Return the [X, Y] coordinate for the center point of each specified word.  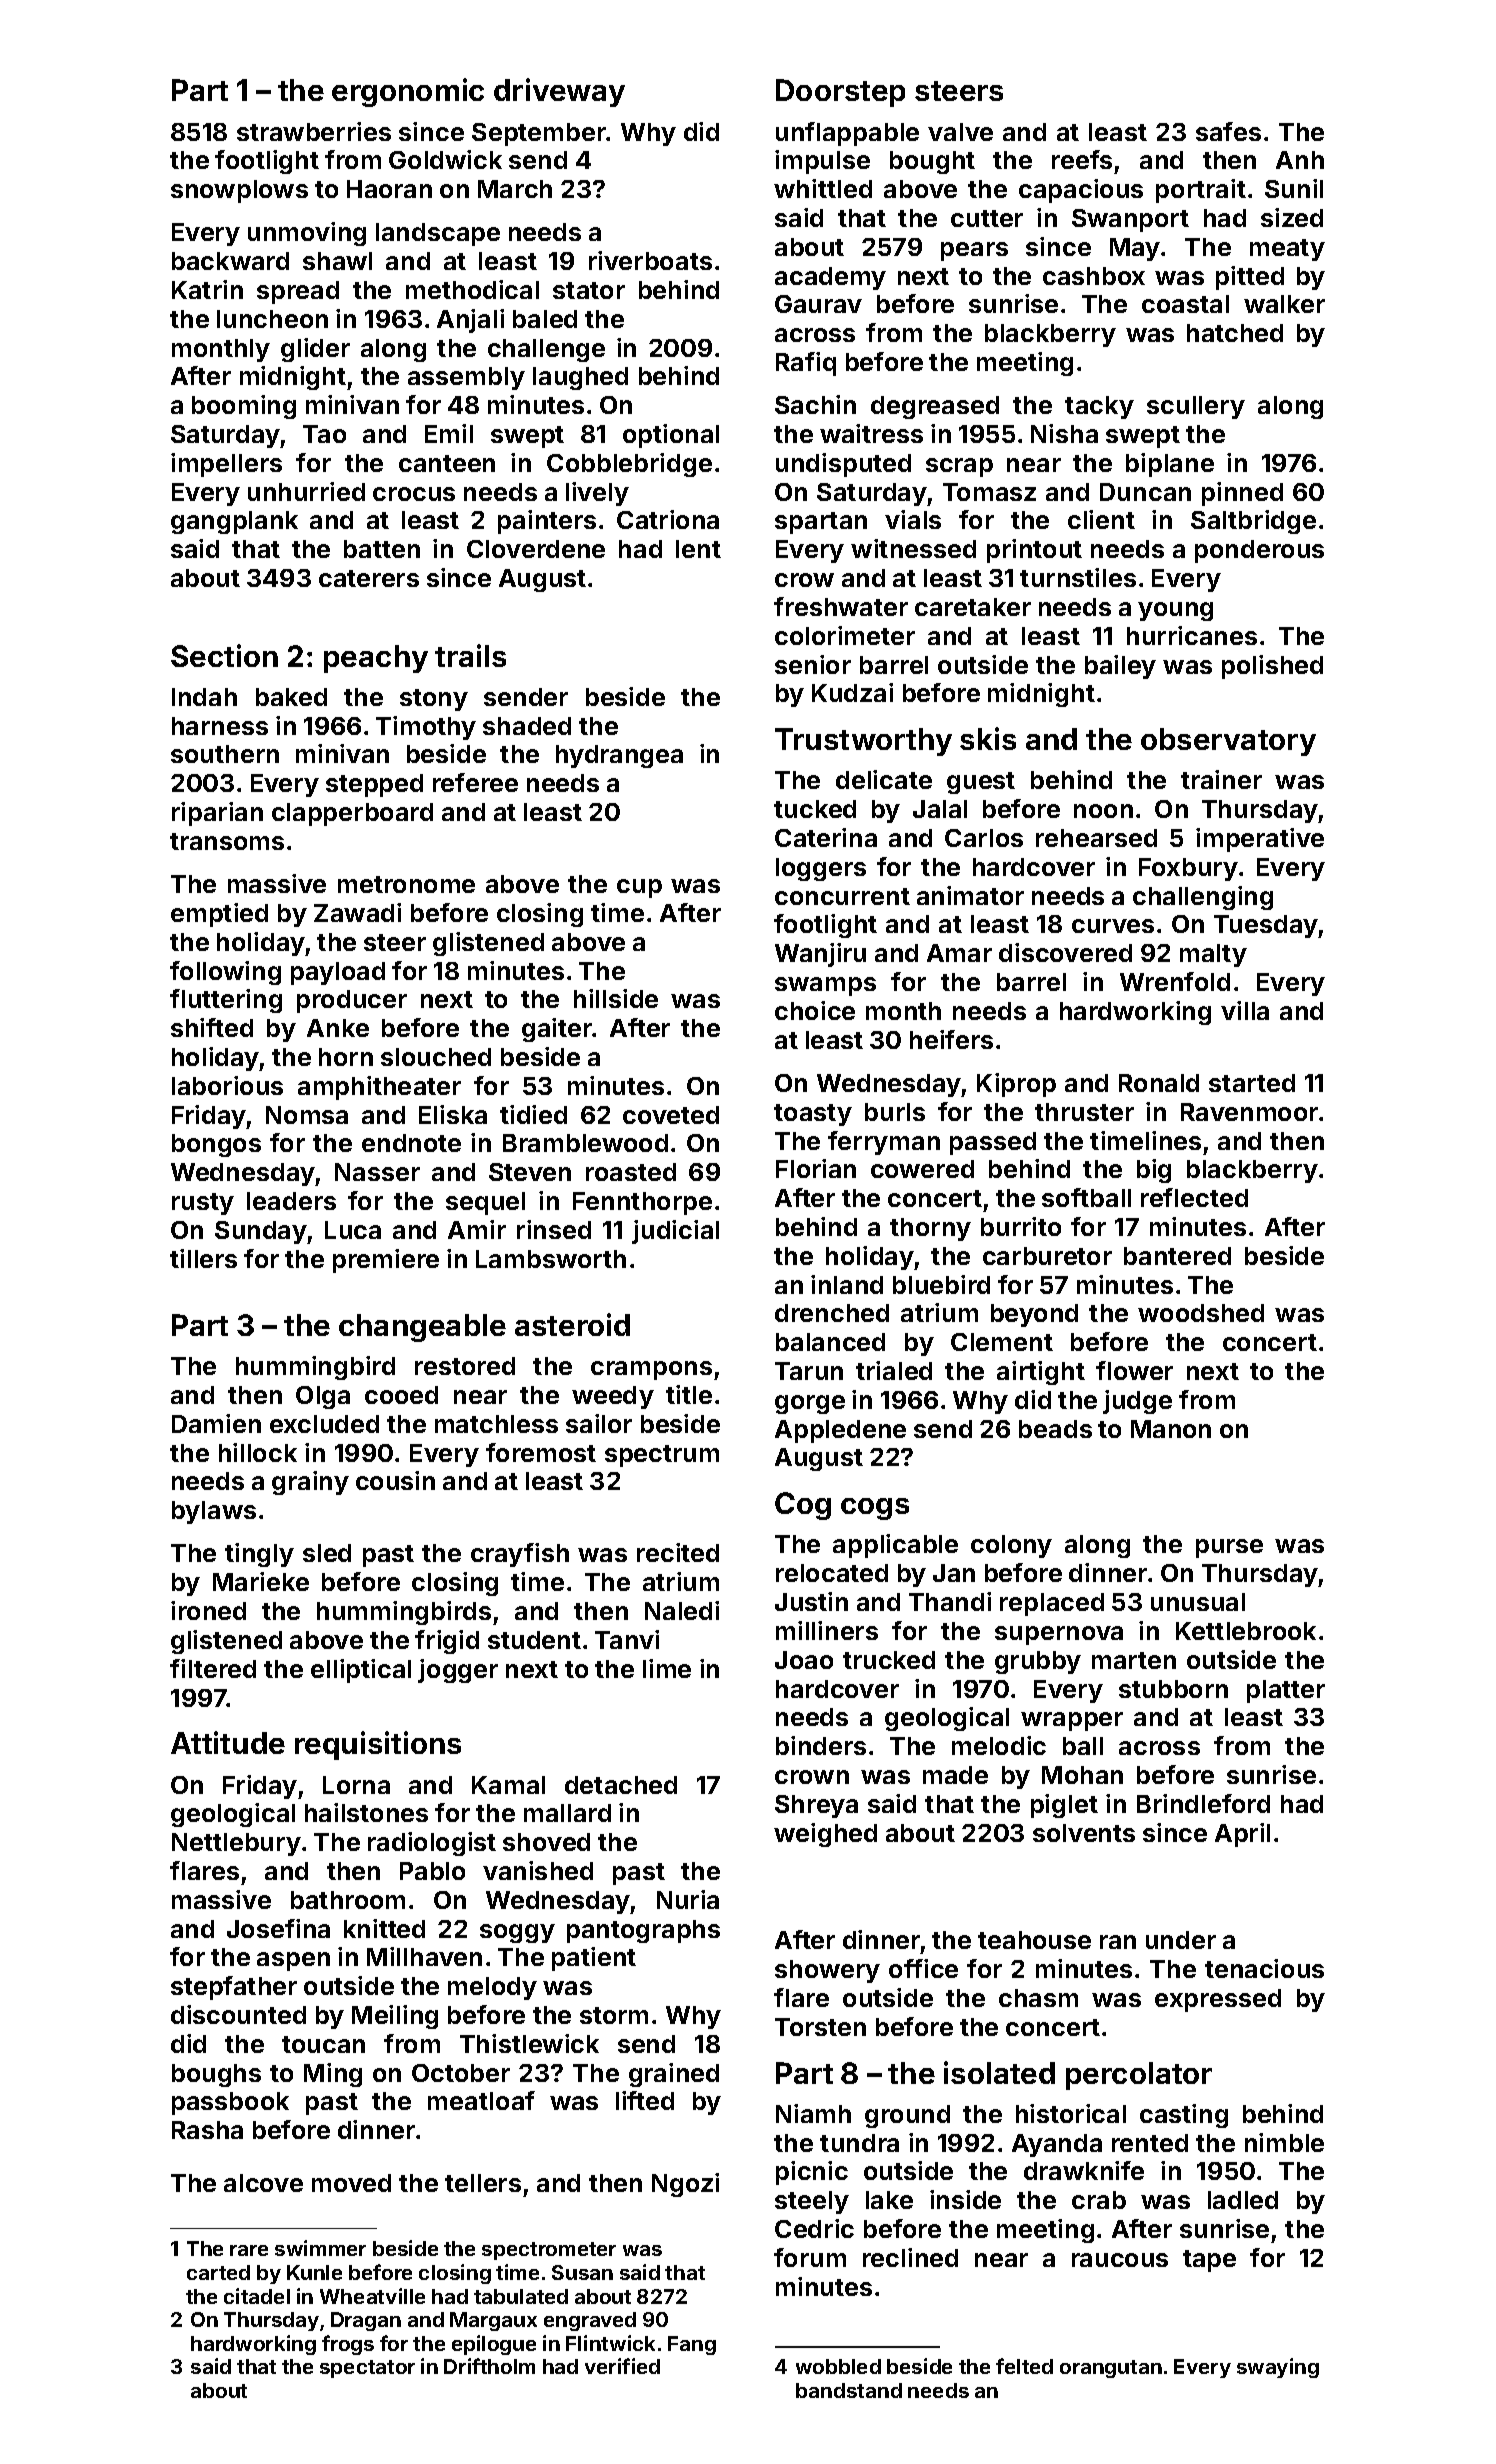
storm [614, 2015]
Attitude [228, 1742]
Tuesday [1266, 926]
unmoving [307, 234]
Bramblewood [585, 1143]
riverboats [650, 260]
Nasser [377, 1172]
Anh [1300, 160]
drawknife [1084, 2170]
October [461, 2073]
